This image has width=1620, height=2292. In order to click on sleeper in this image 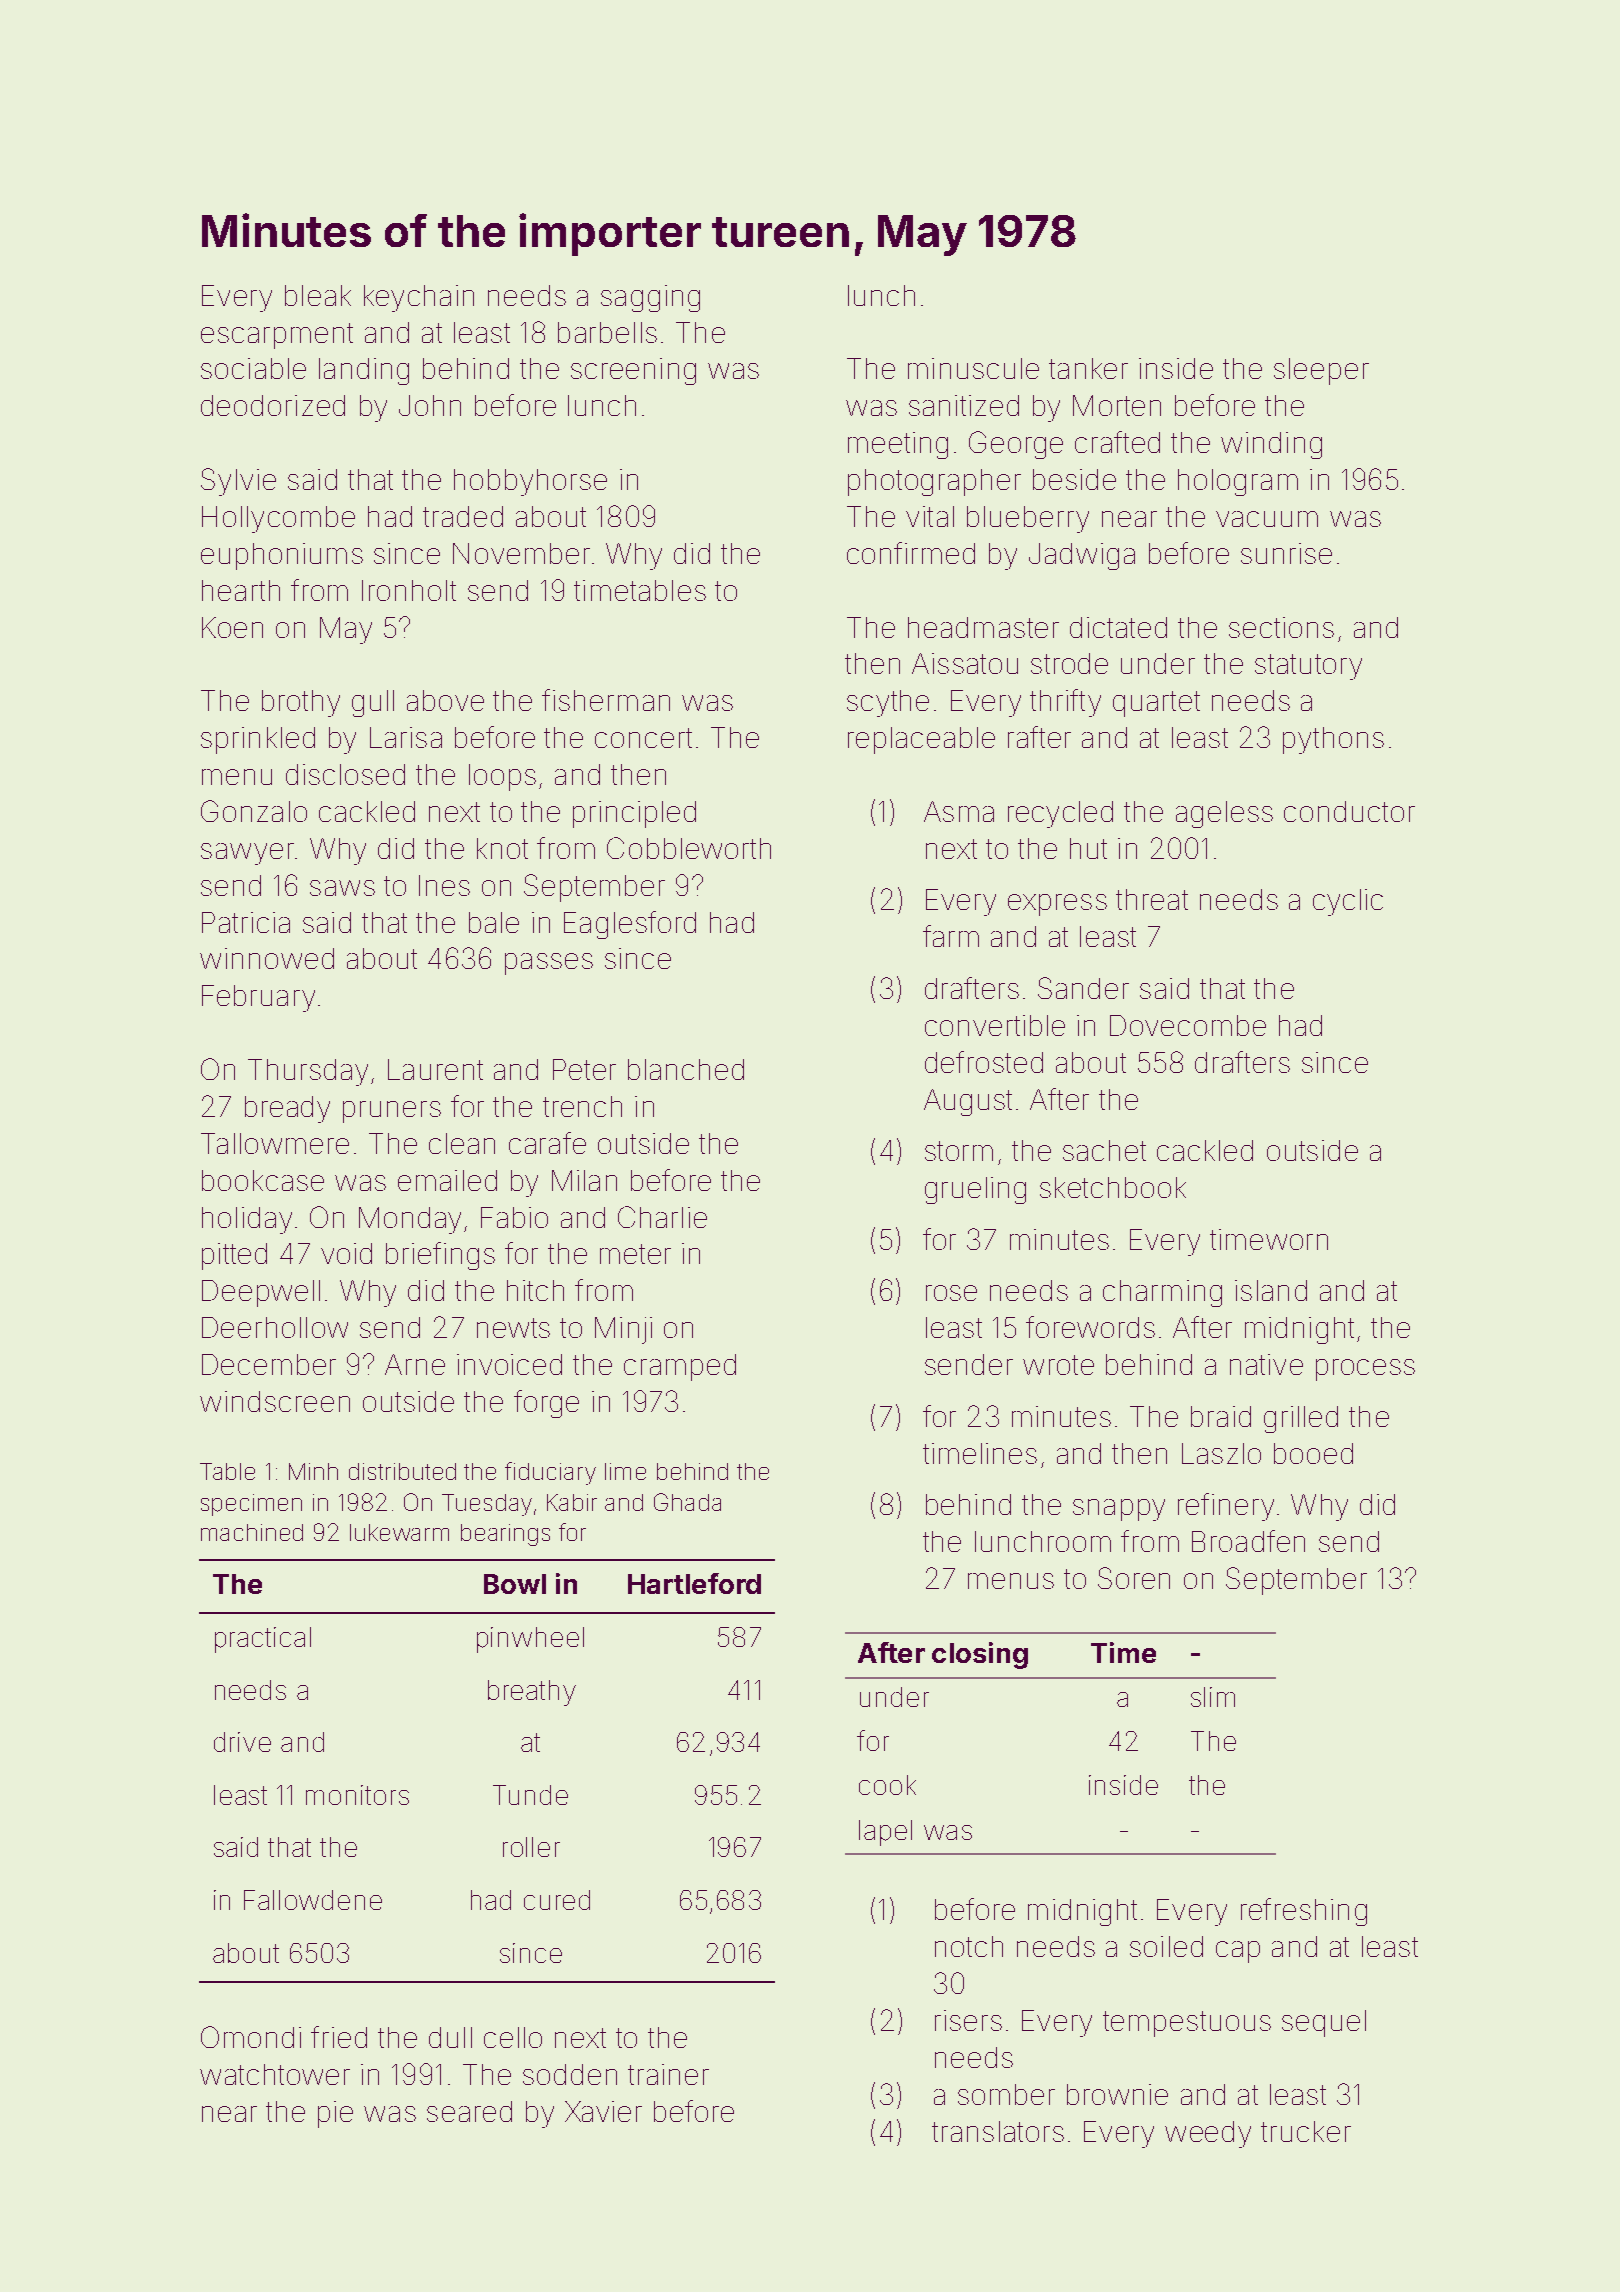, I will do `click(1321, 371)`.
